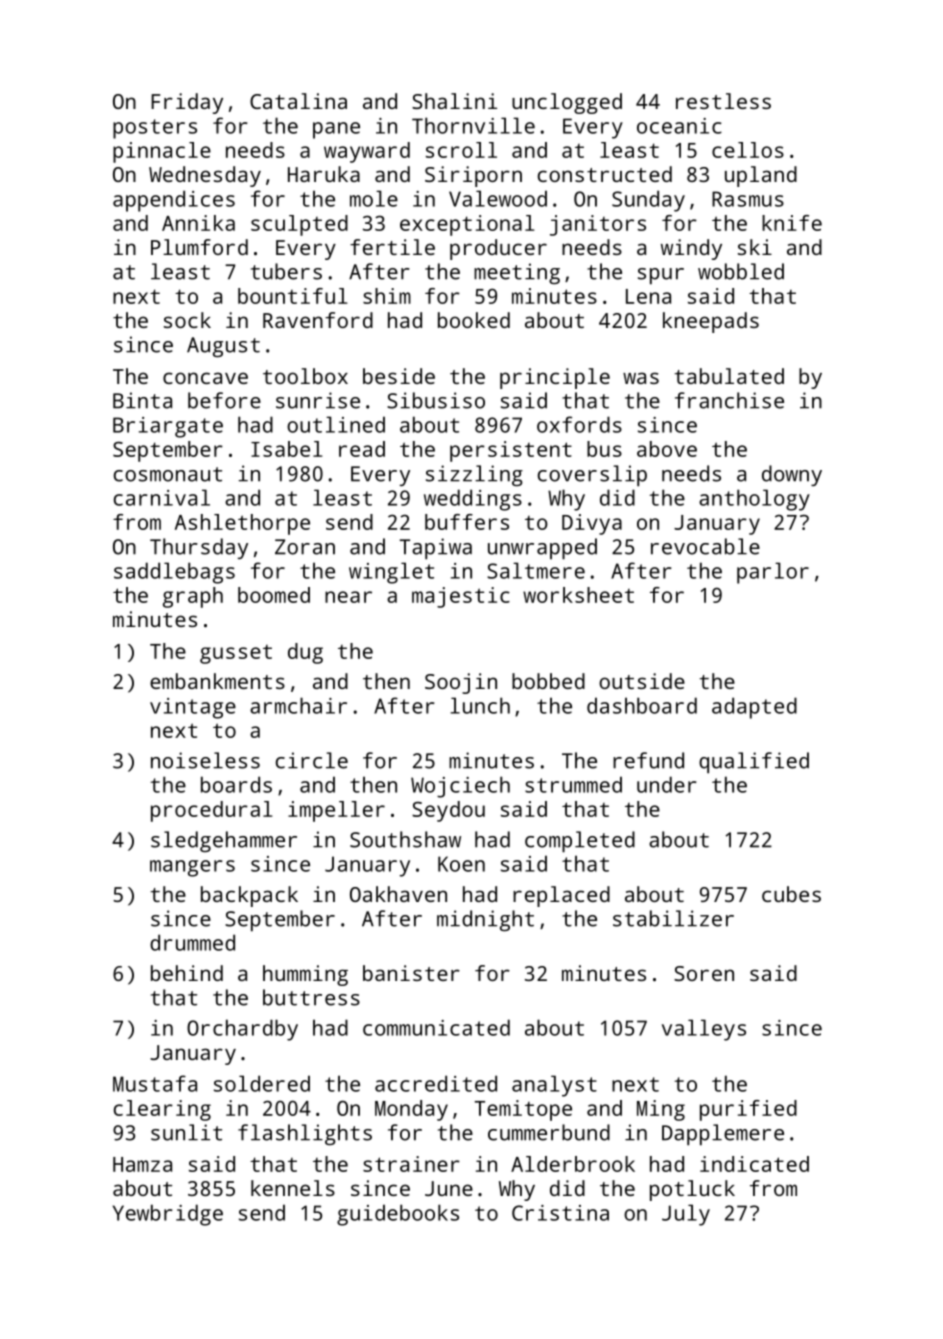 The width and height of the screenshot is (943, 1339). Describe the element at coordinates (187, 103) in the screenshot. I see `Friday` at that location.
